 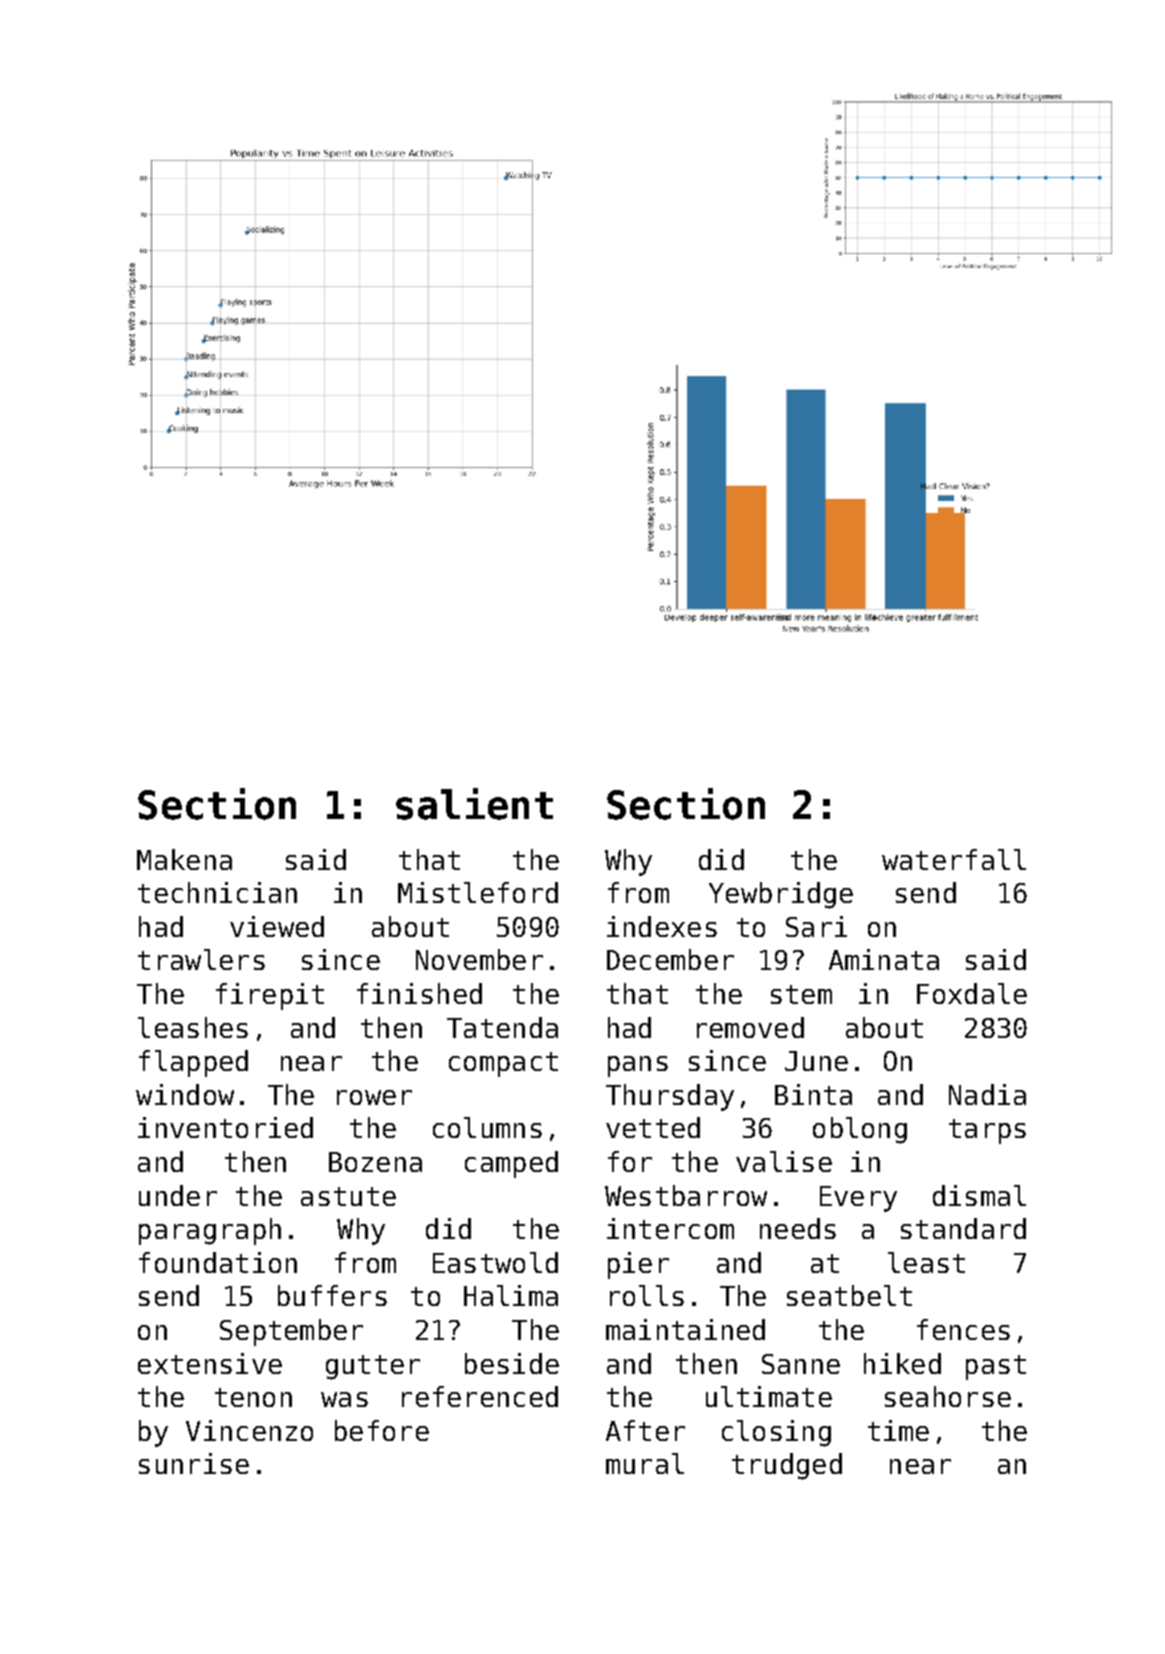 What do you see at coordinates (474, 804) in the screenshot?
I see `salient` at bounding box center [474, 804].
